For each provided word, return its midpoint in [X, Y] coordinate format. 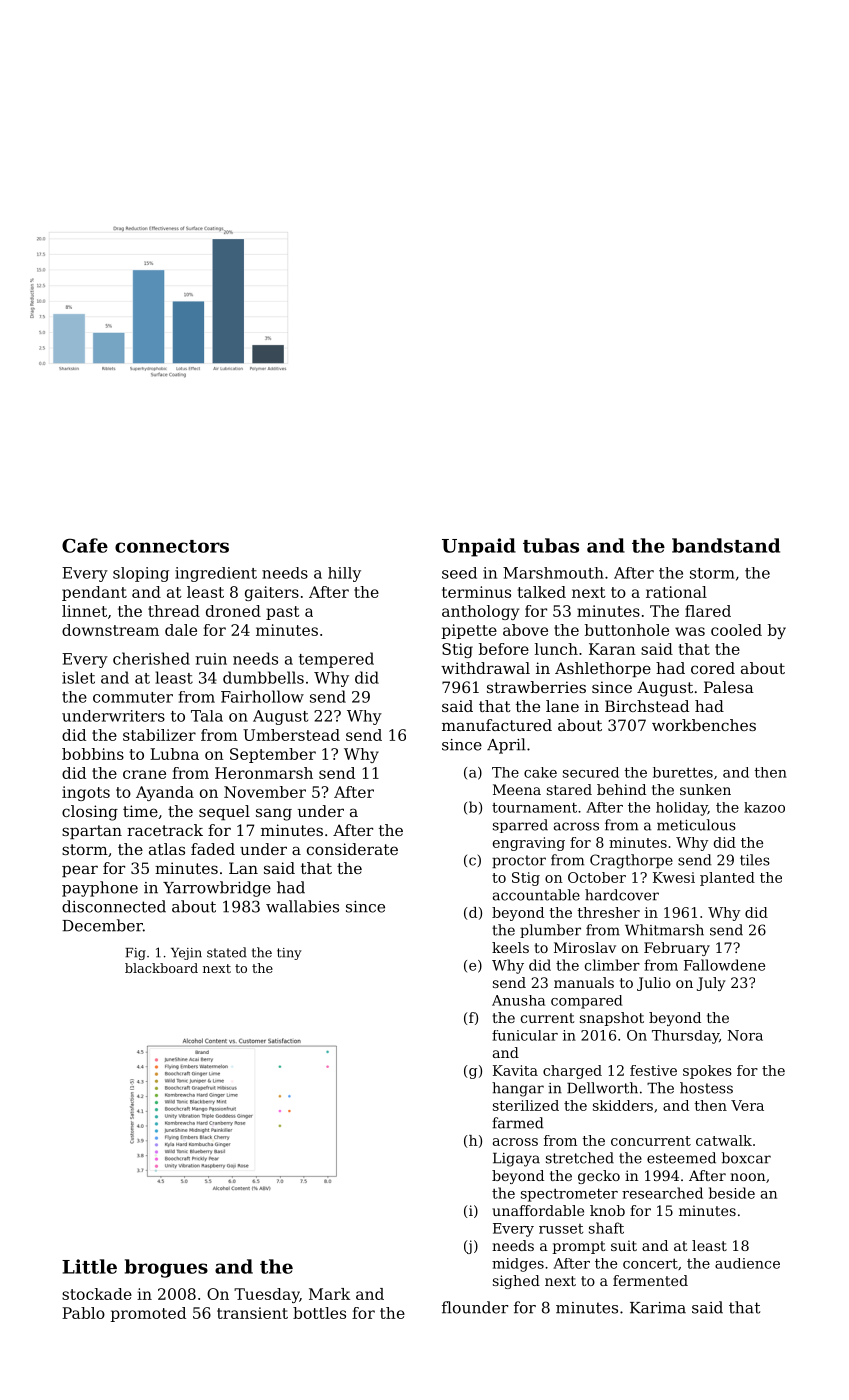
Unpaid [479, 547]
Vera [747, 1105]
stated [227, 952]
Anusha [518, 1000]
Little [89, 1266]
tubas [551, 545]
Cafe [85, 545]
